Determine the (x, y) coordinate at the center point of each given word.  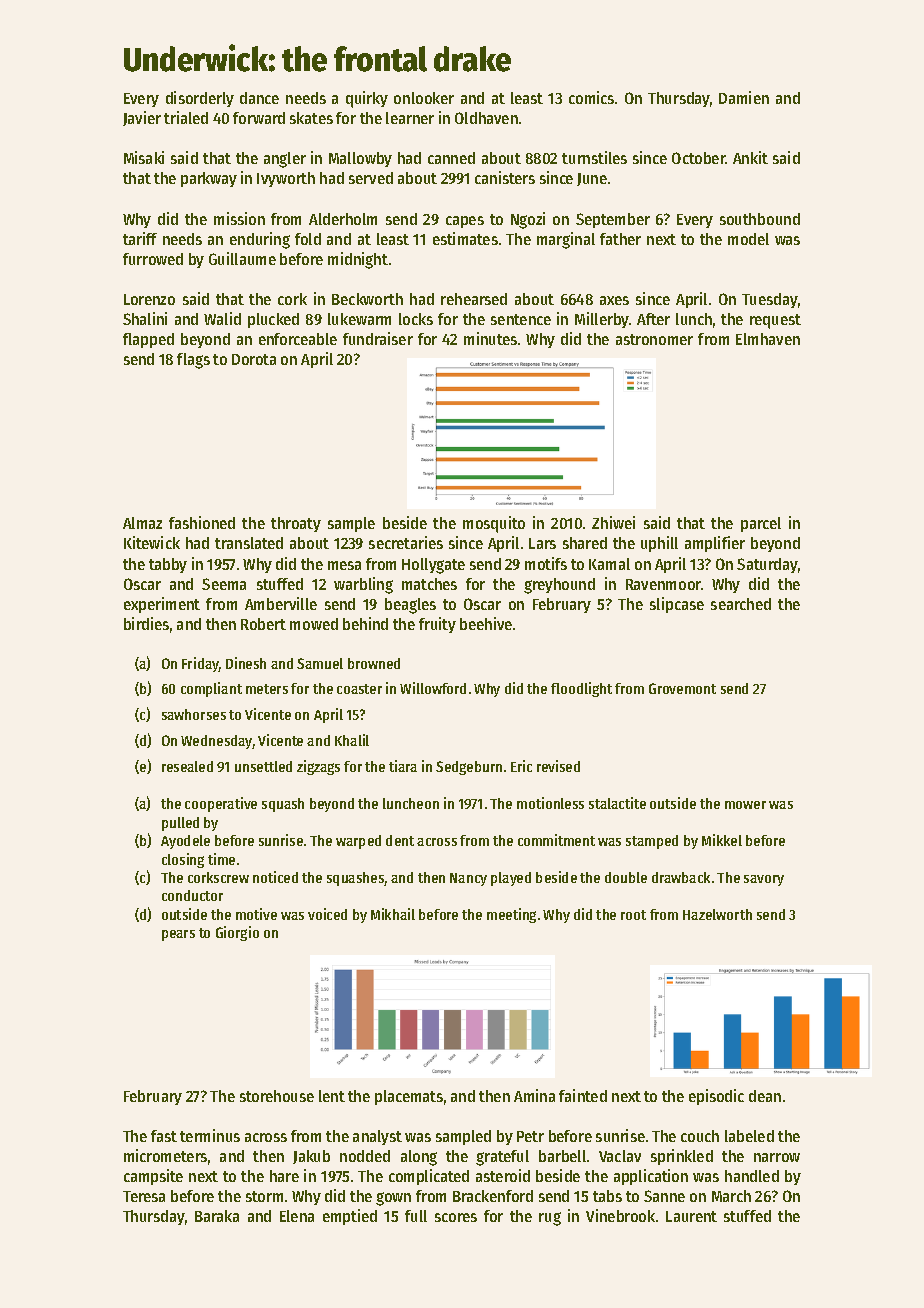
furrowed (153, 259)
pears (178, 935)
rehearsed (474, 299)
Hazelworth (717, 914)
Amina (534, 1095)
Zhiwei (613, 522)
